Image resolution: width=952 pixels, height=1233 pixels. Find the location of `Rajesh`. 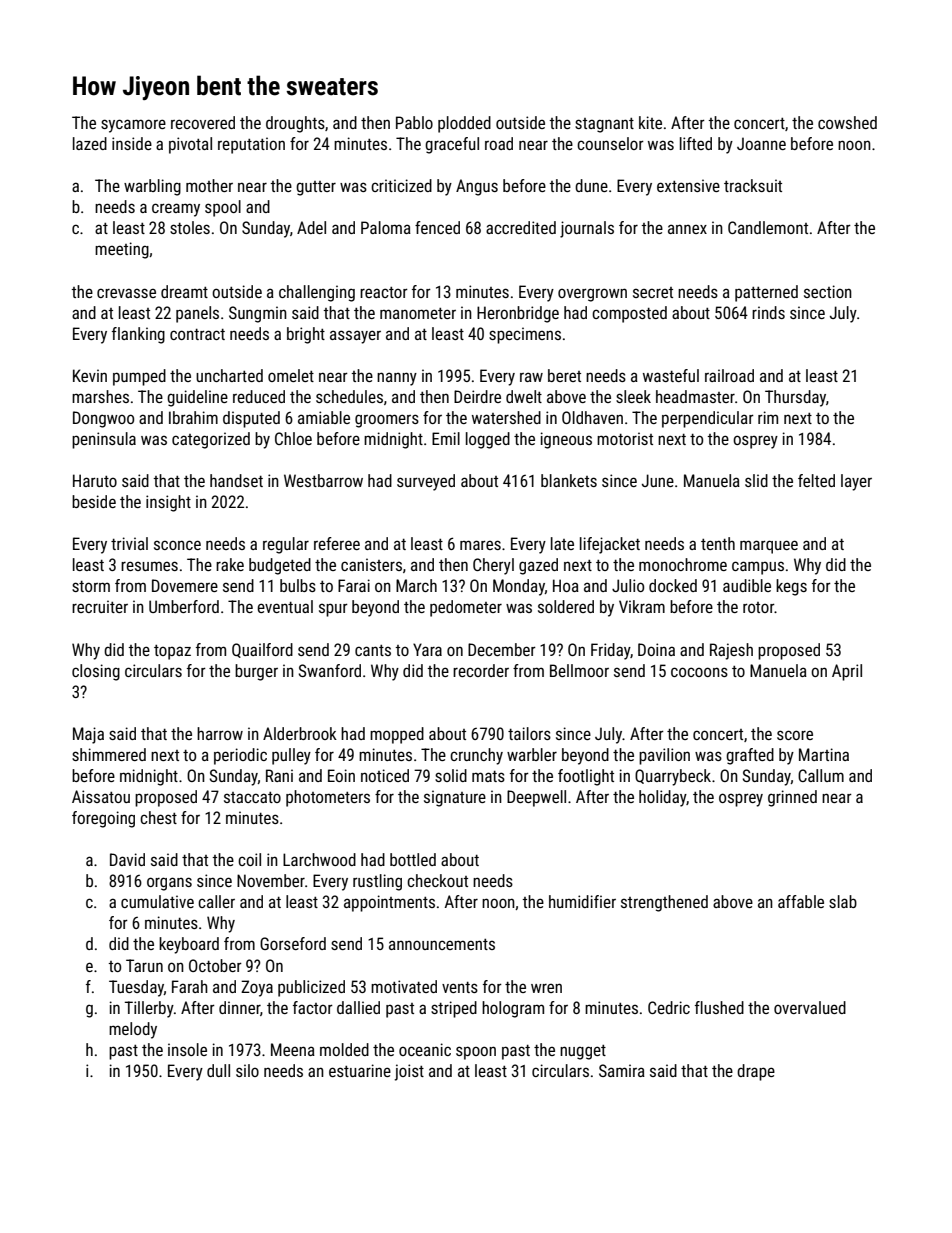

Rajesh is located at coordinates (731, 651).
